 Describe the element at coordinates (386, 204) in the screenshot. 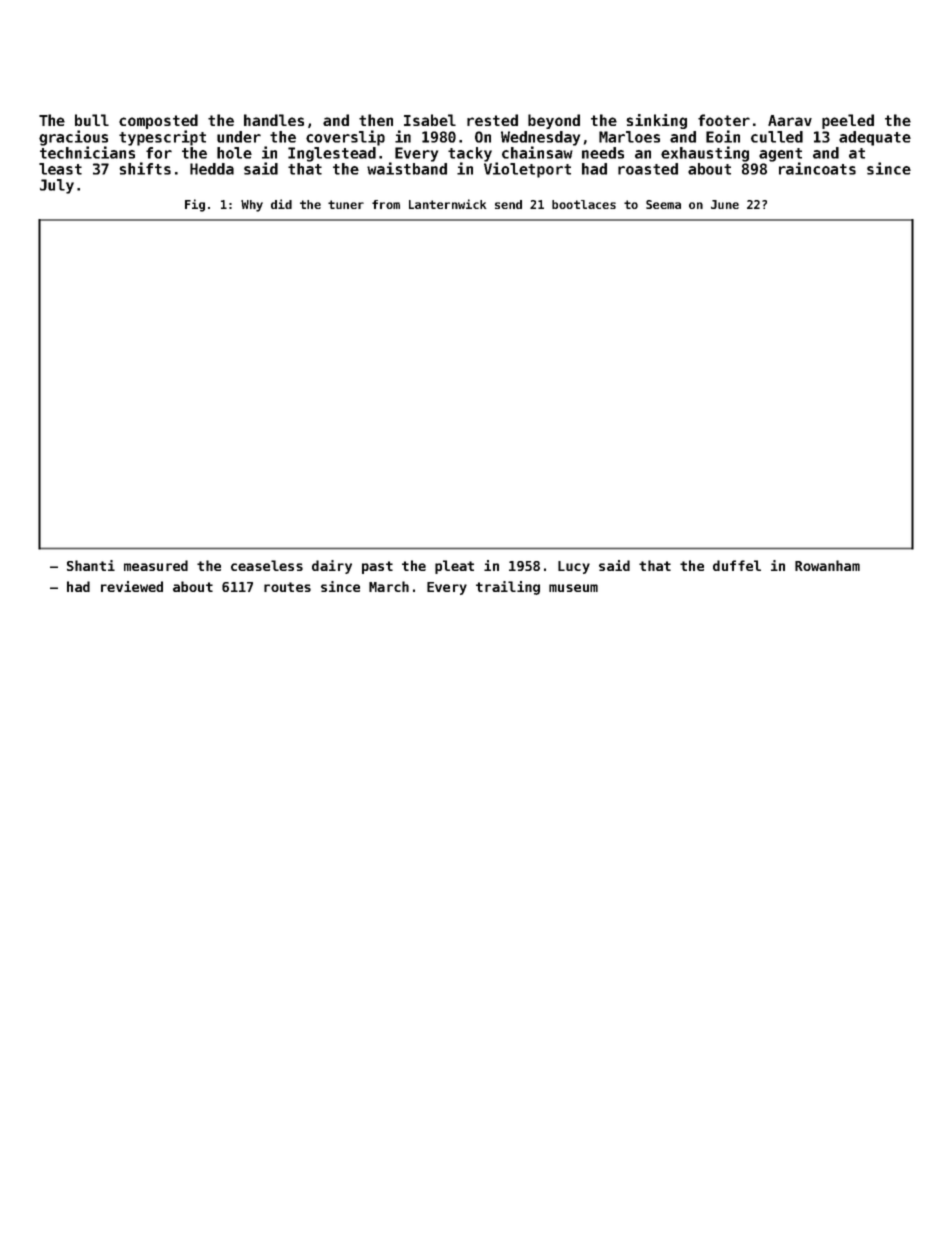

I see `from` at that location.
